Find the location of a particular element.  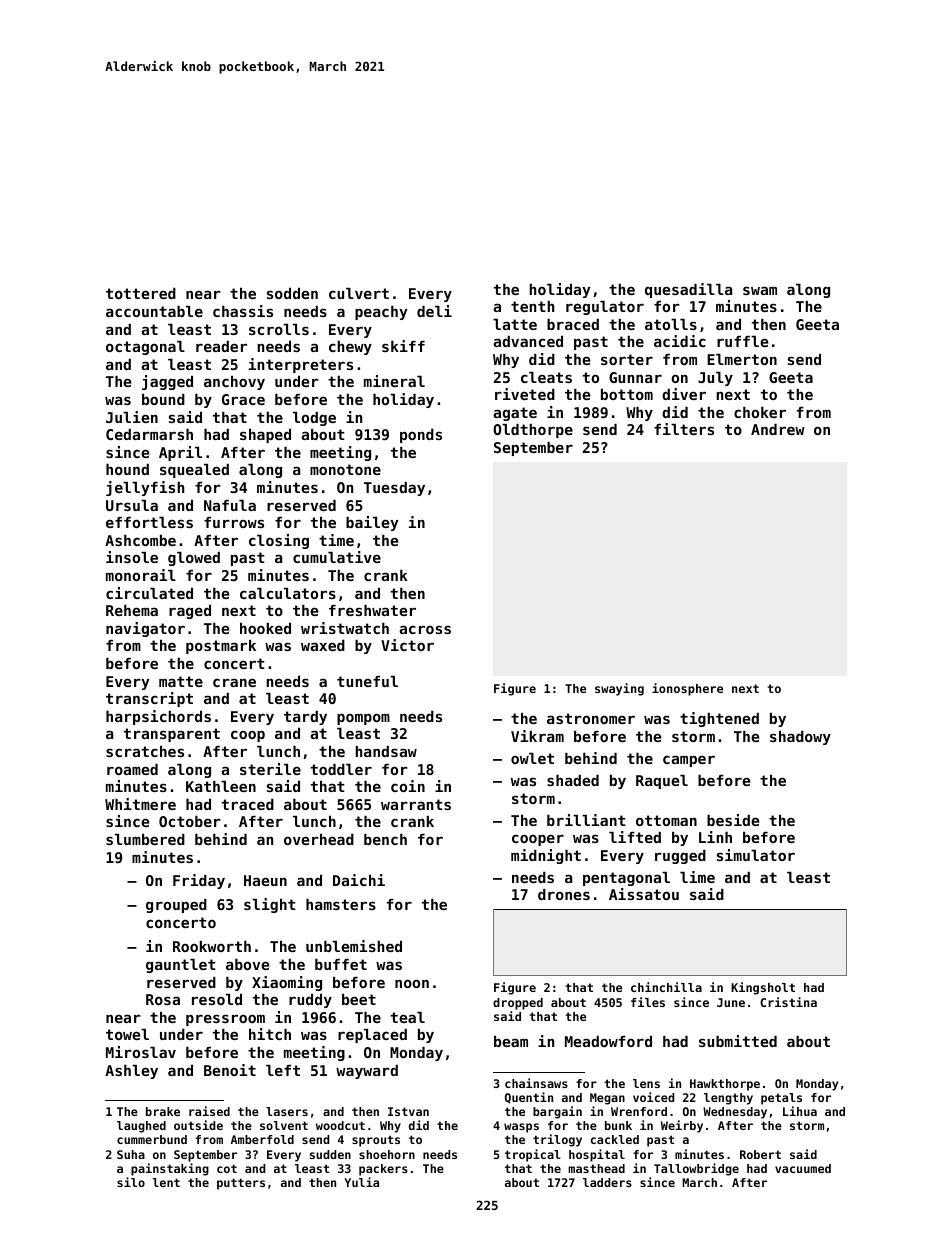

lent is located at coordinates (166, 1182).
